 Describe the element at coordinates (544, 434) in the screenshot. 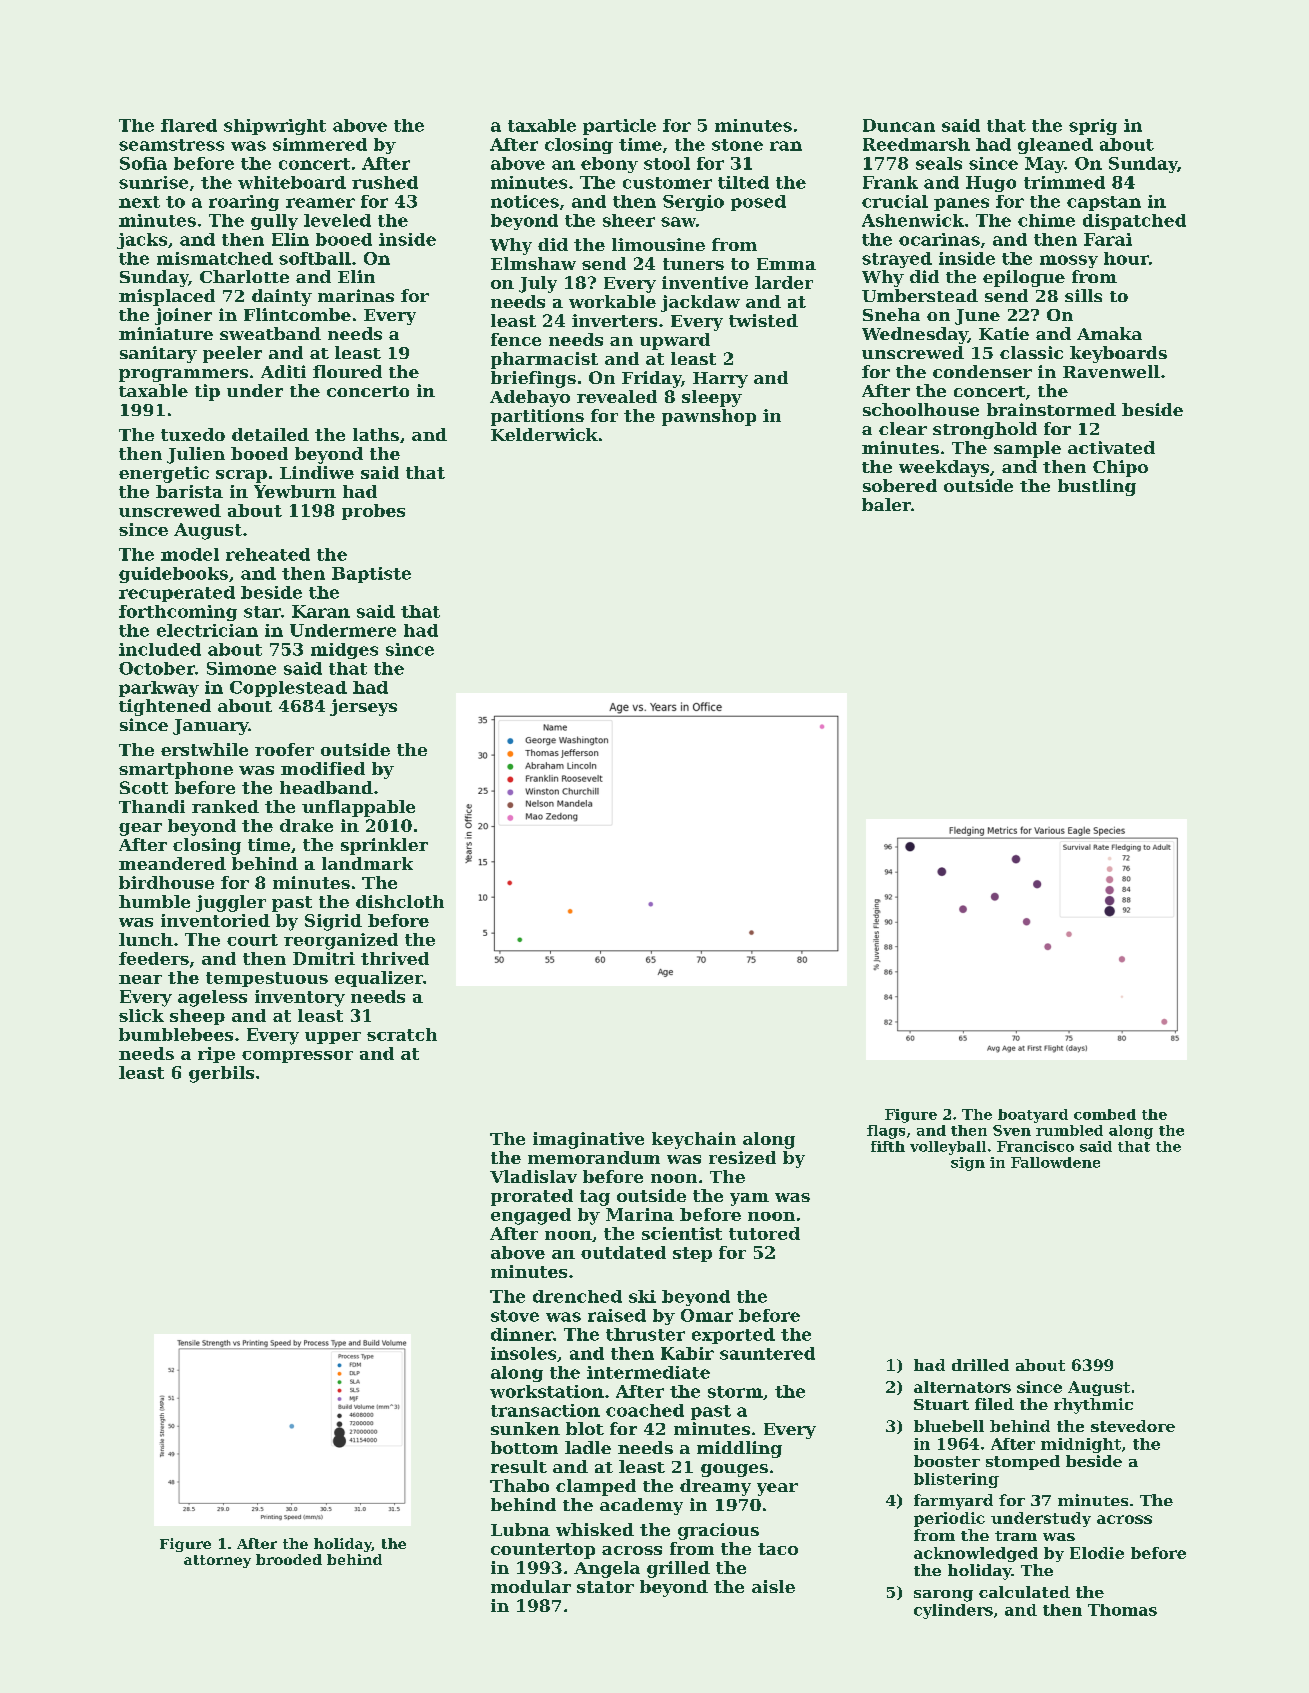

I see `Kelderwick` at that location.
